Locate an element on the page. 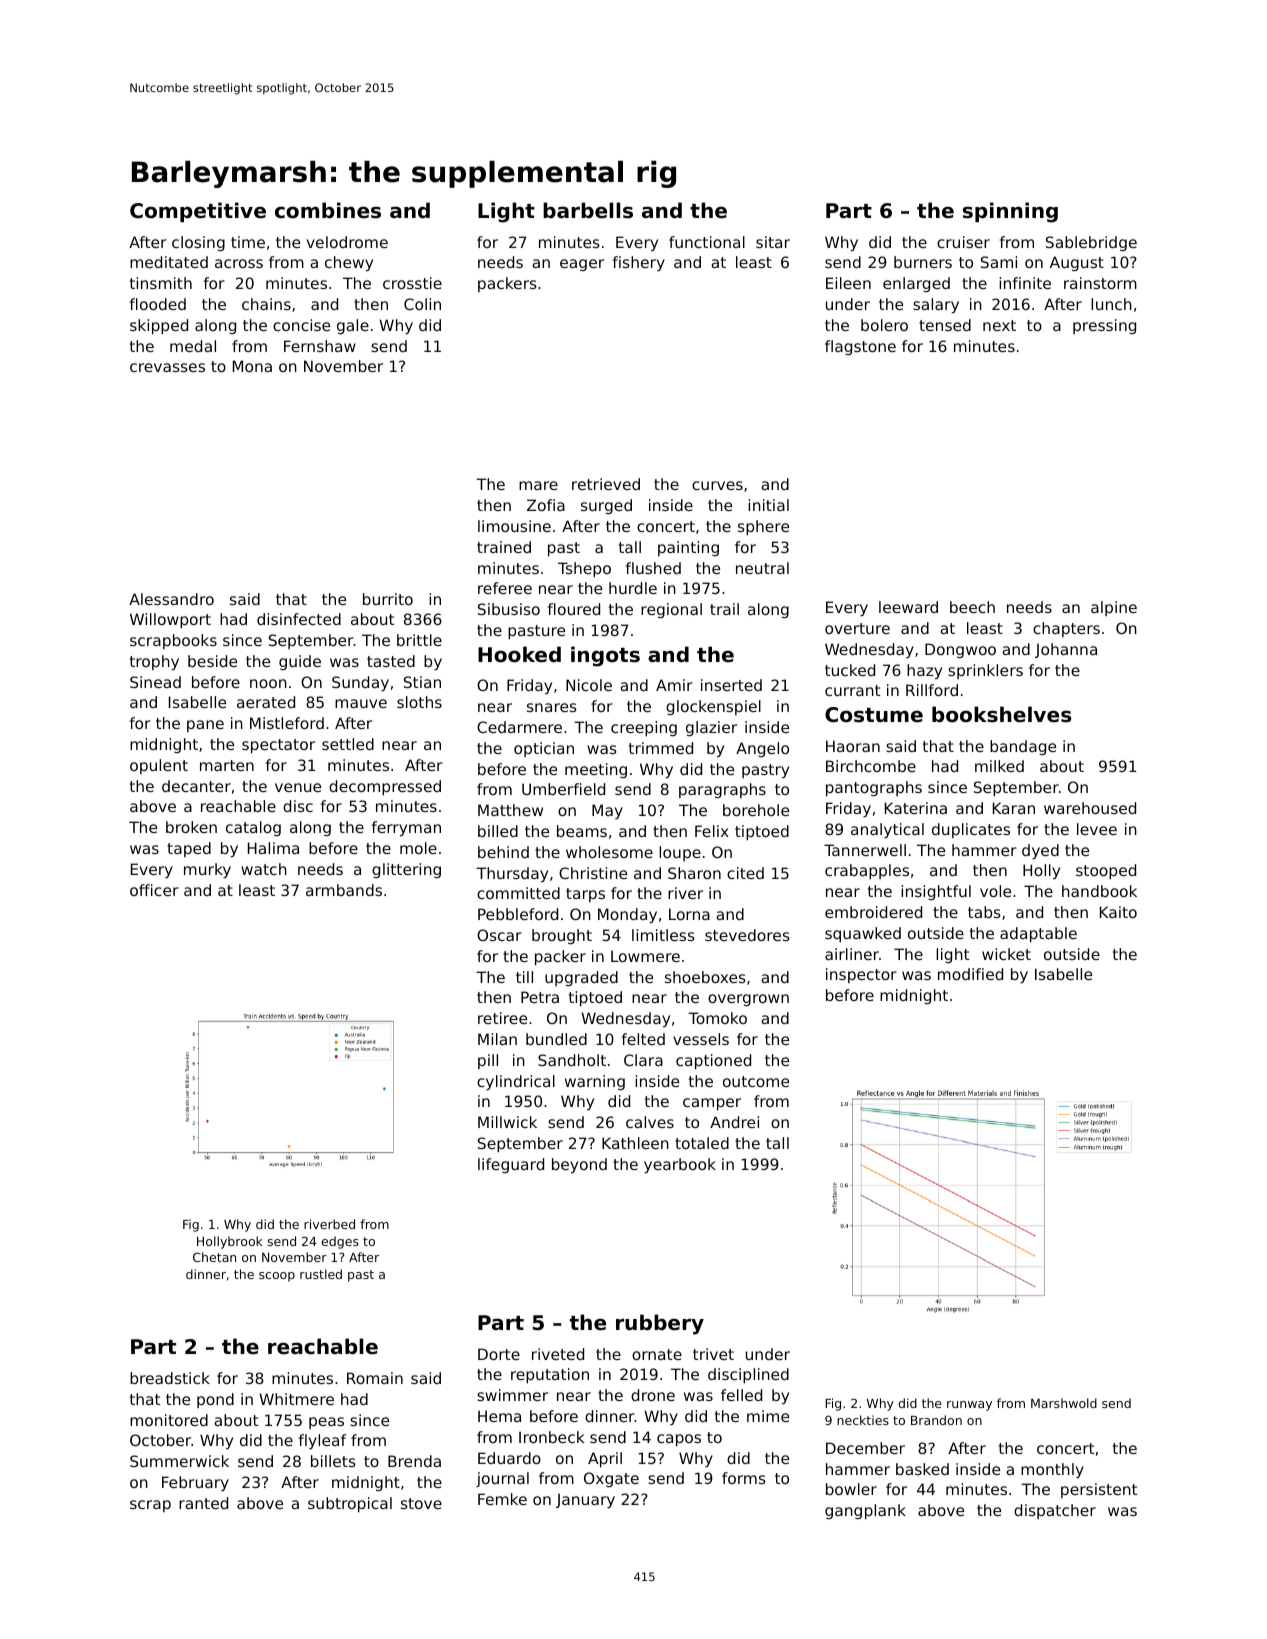  ranted is located at coordinates (203, 1503).
